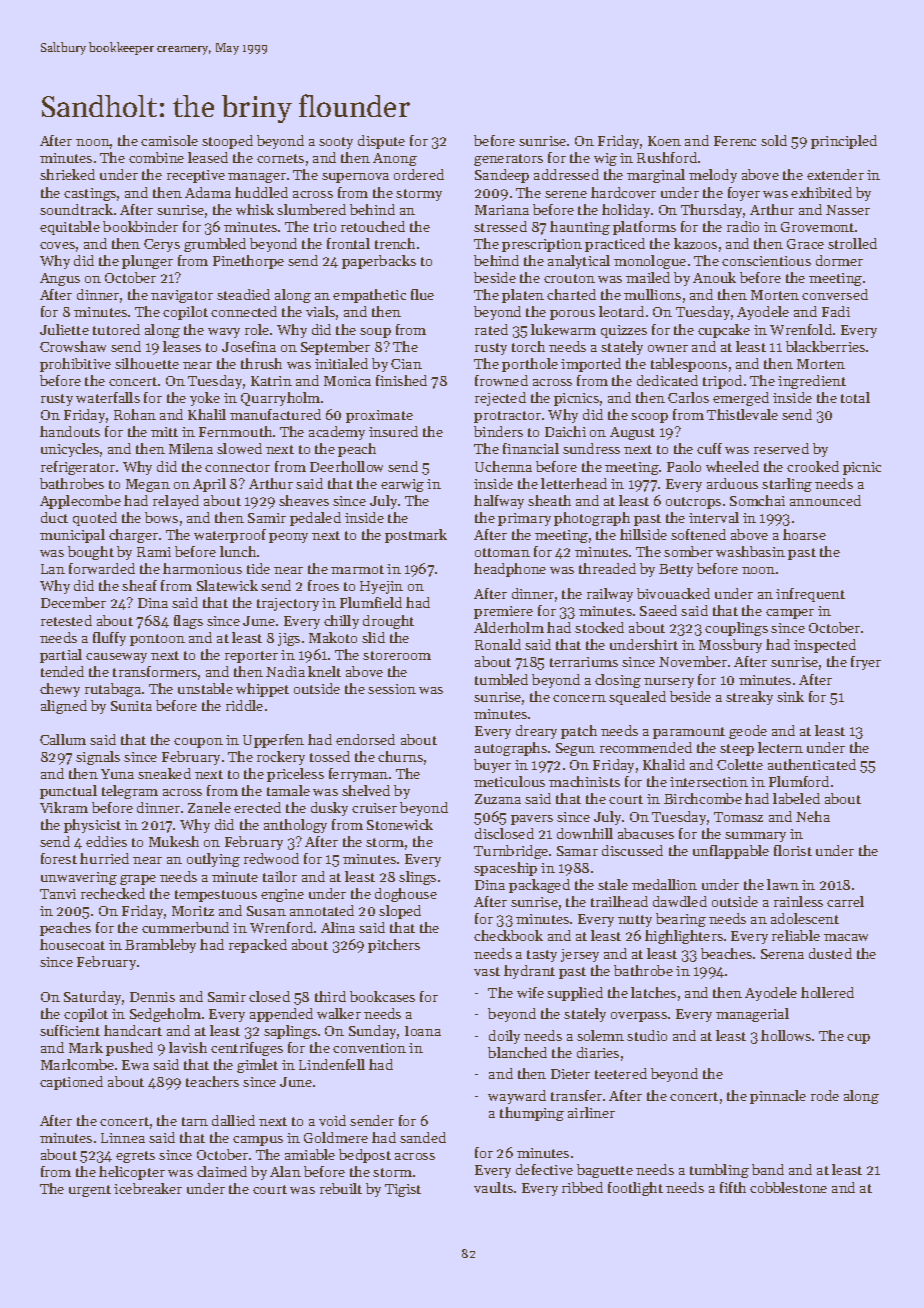  Describe the element at coordinates (539, 886) in the document. I see `packaged` at that location.
